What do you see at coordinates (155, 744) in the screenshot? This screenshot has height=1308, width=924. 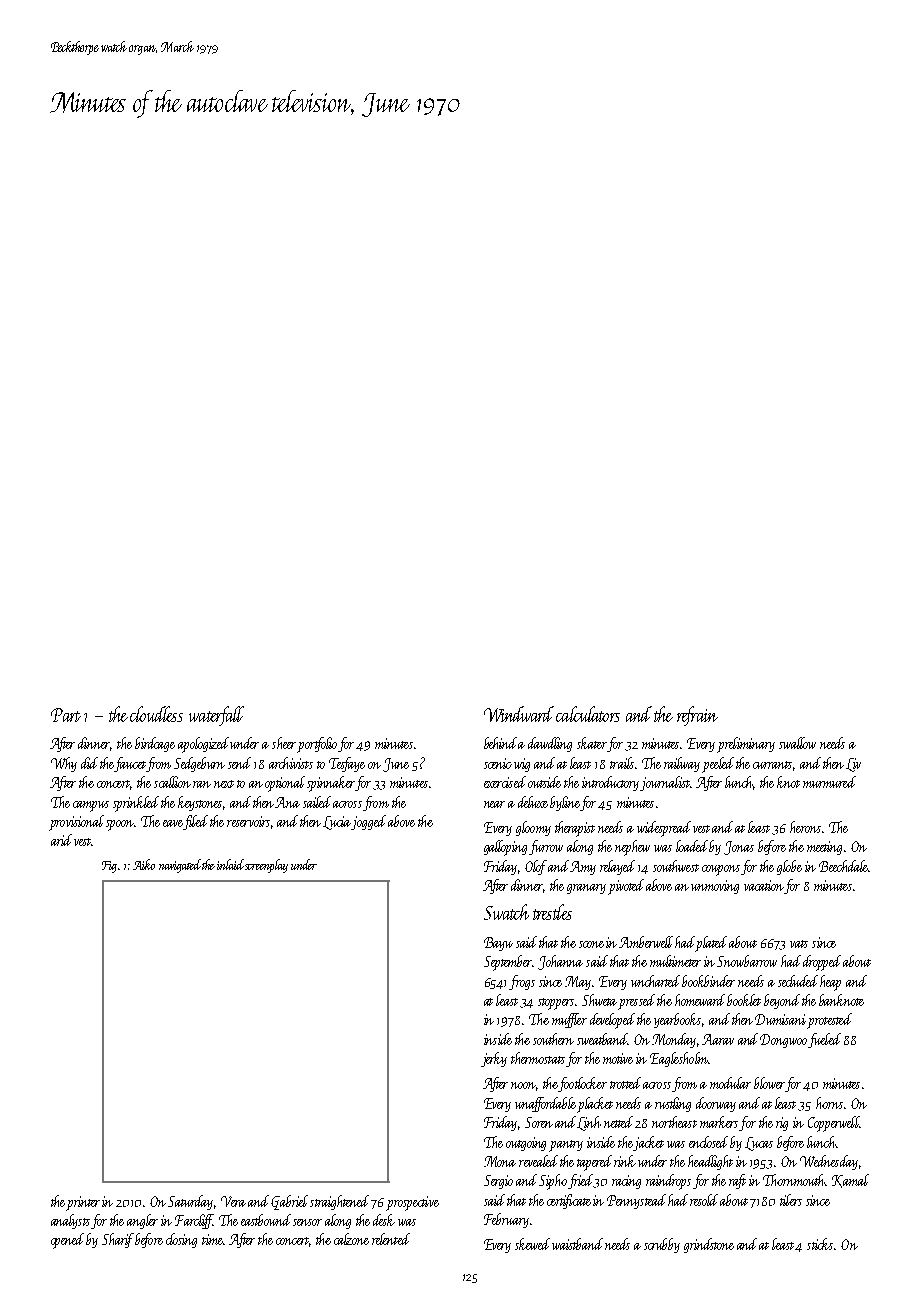 I see `birdcage` at bounding box center [155, 744].
